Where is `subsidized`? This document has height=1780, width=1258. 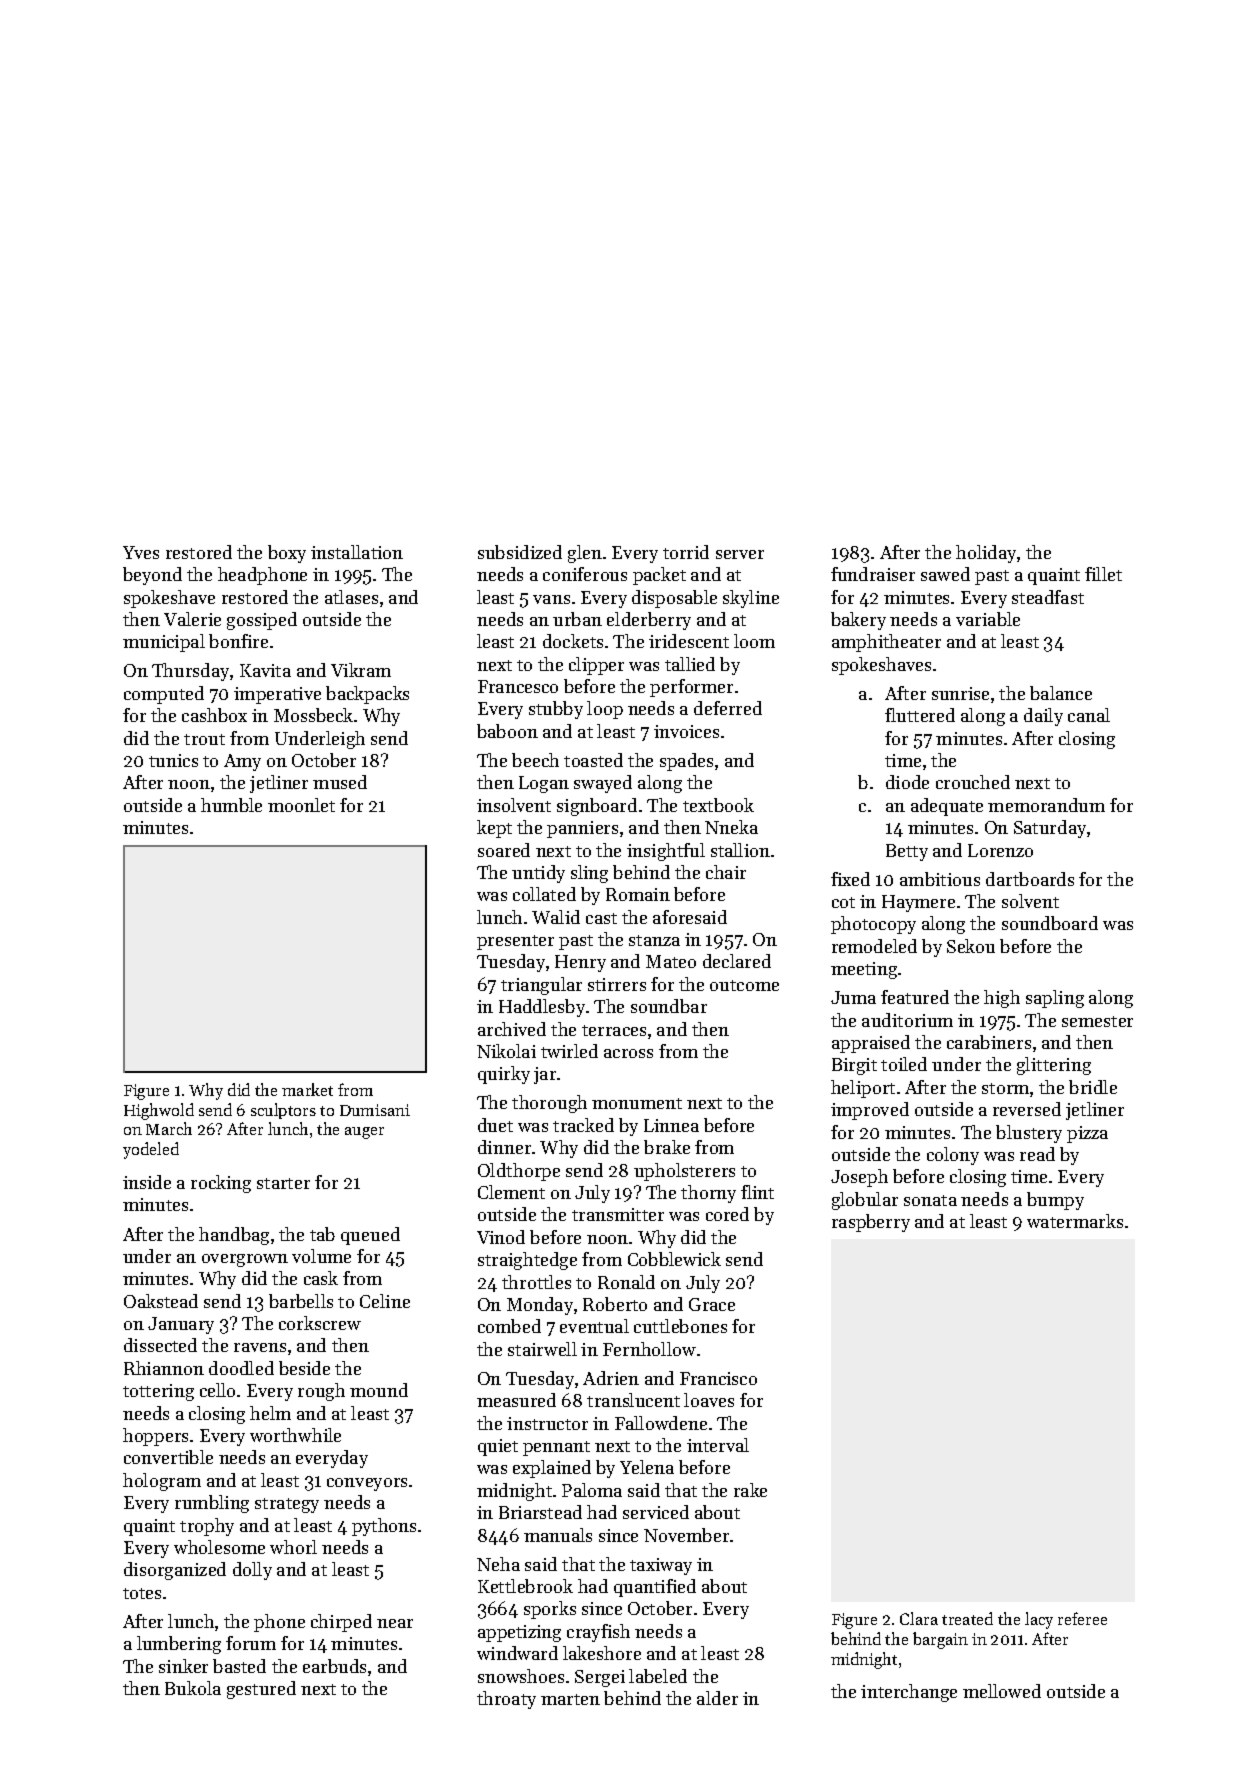
subsidized is located at coordinates (520, 552).
